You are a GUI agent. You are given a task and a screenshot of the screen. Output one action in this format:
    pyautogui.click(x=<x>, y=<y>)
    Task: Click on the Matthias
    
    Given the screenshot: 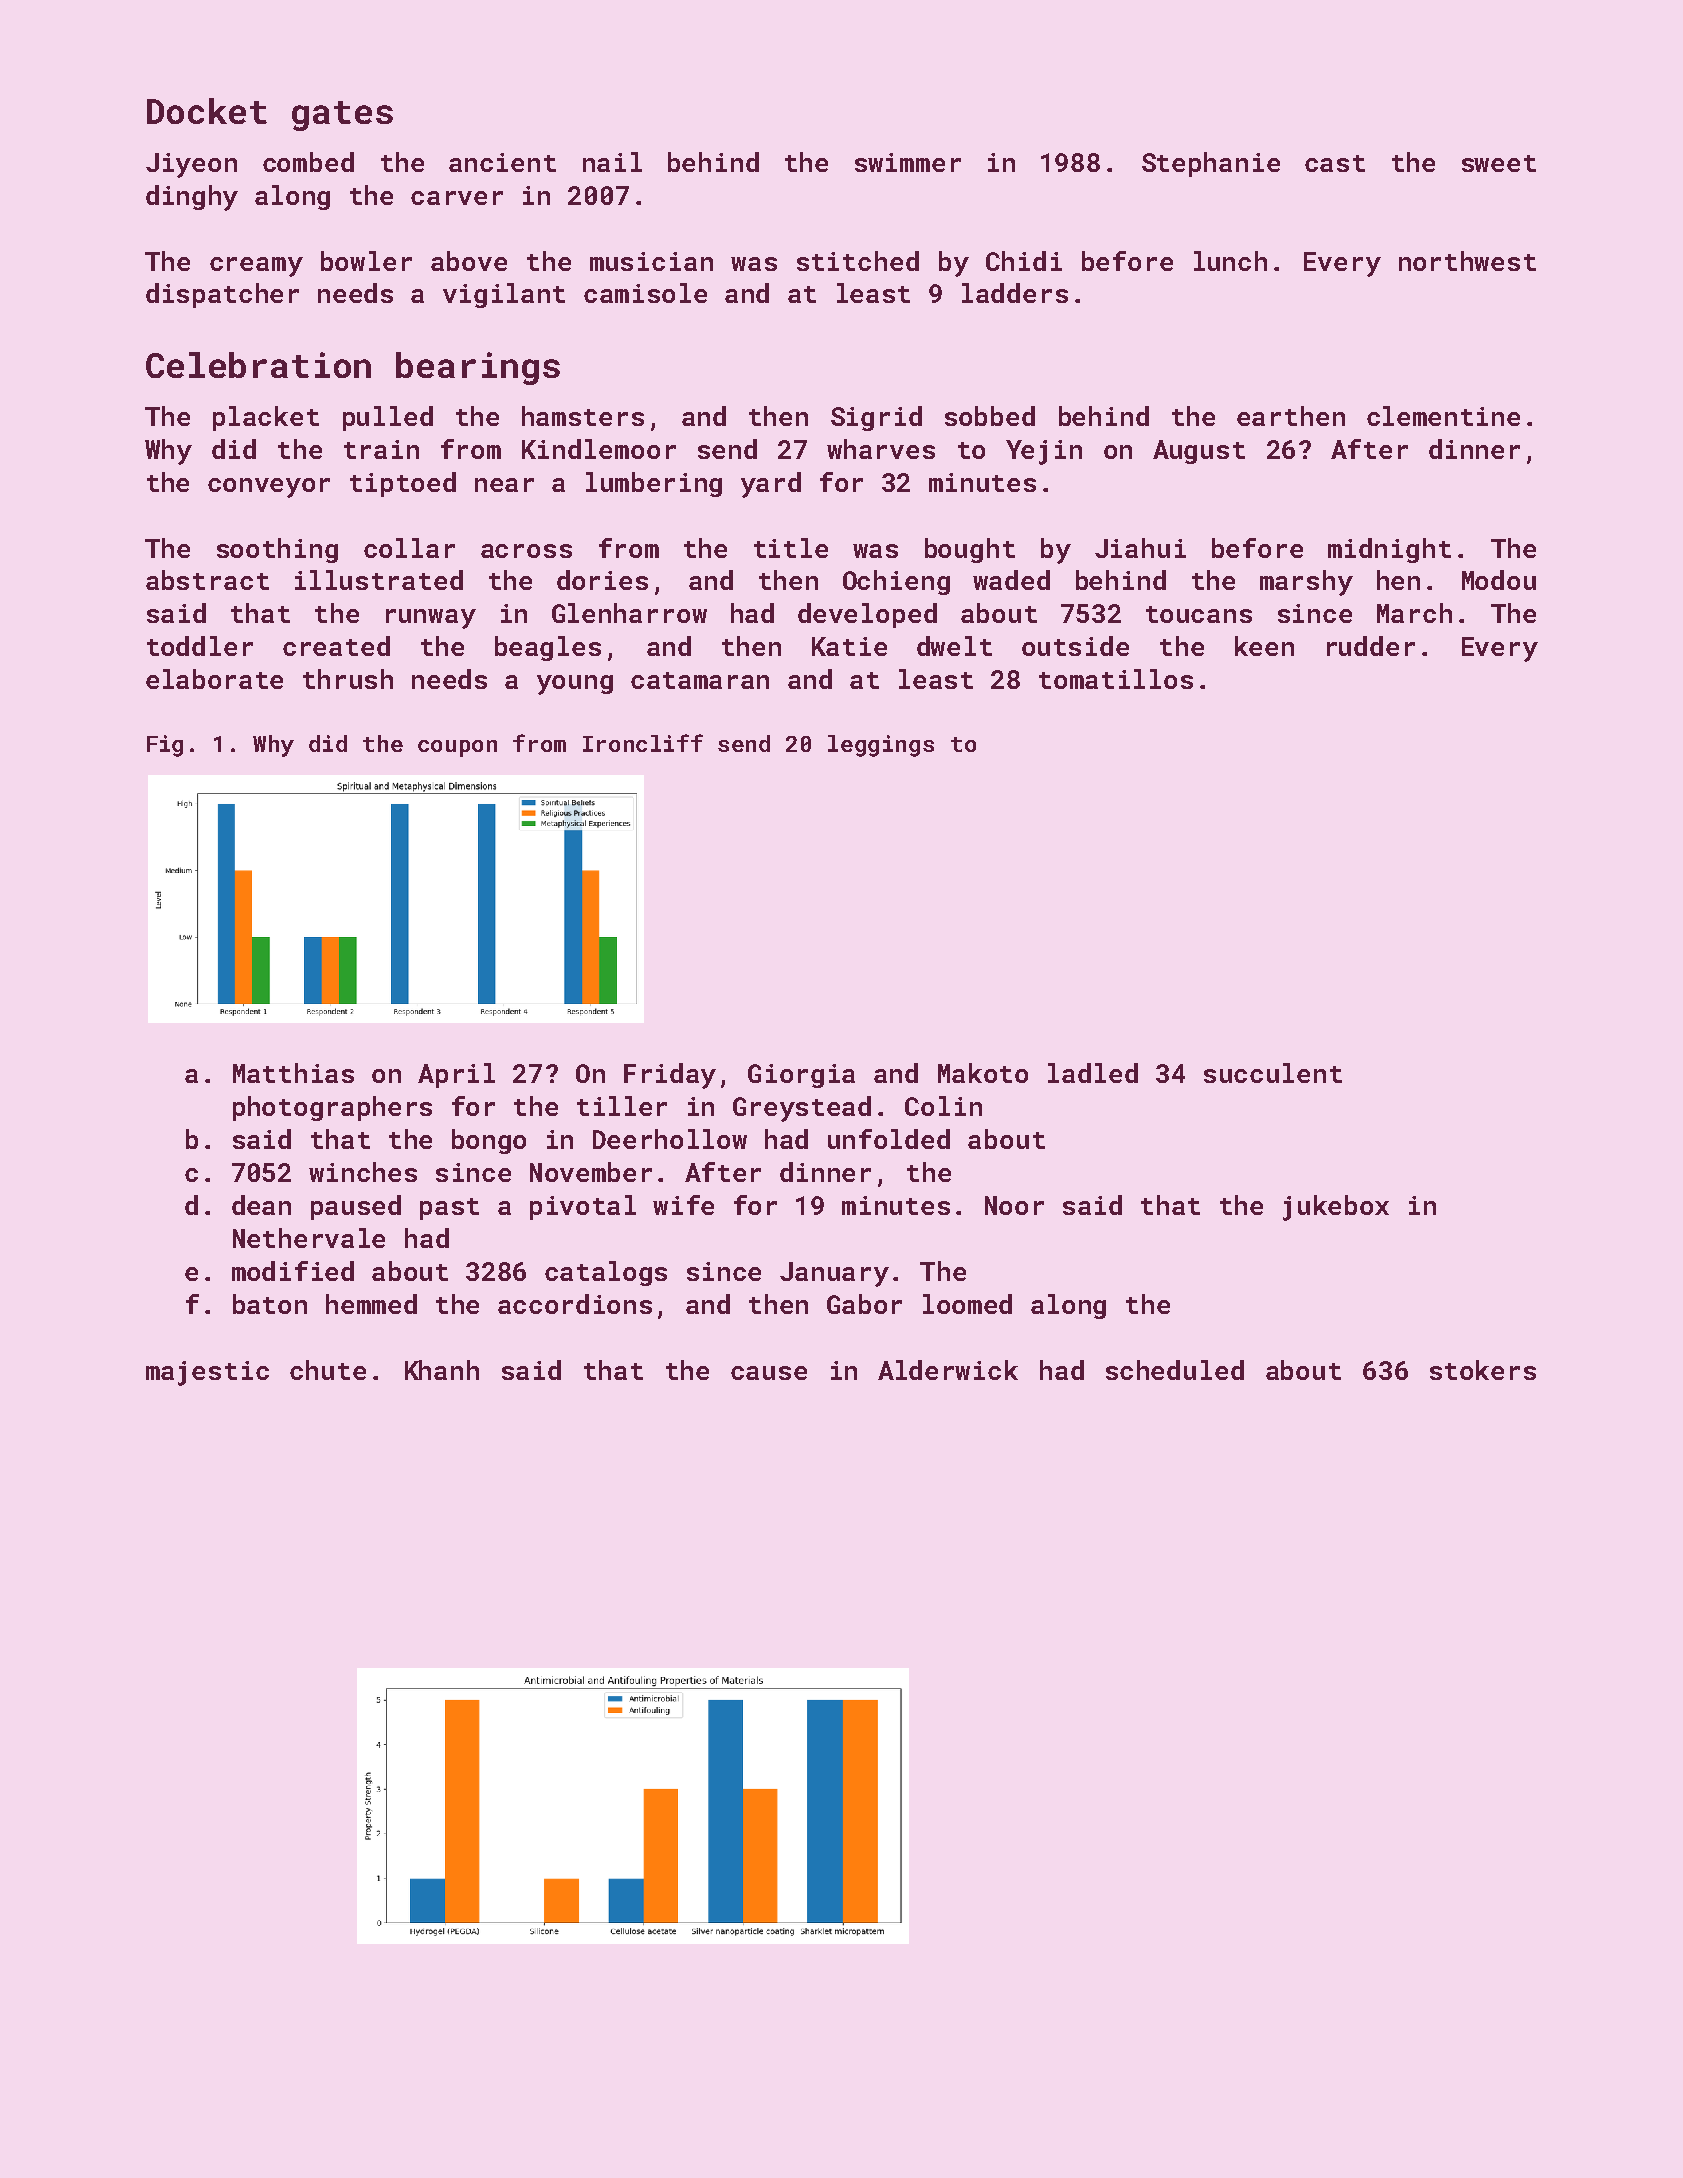 What is the action you would take?
    pyautogui.click(x=293, y=1073)
